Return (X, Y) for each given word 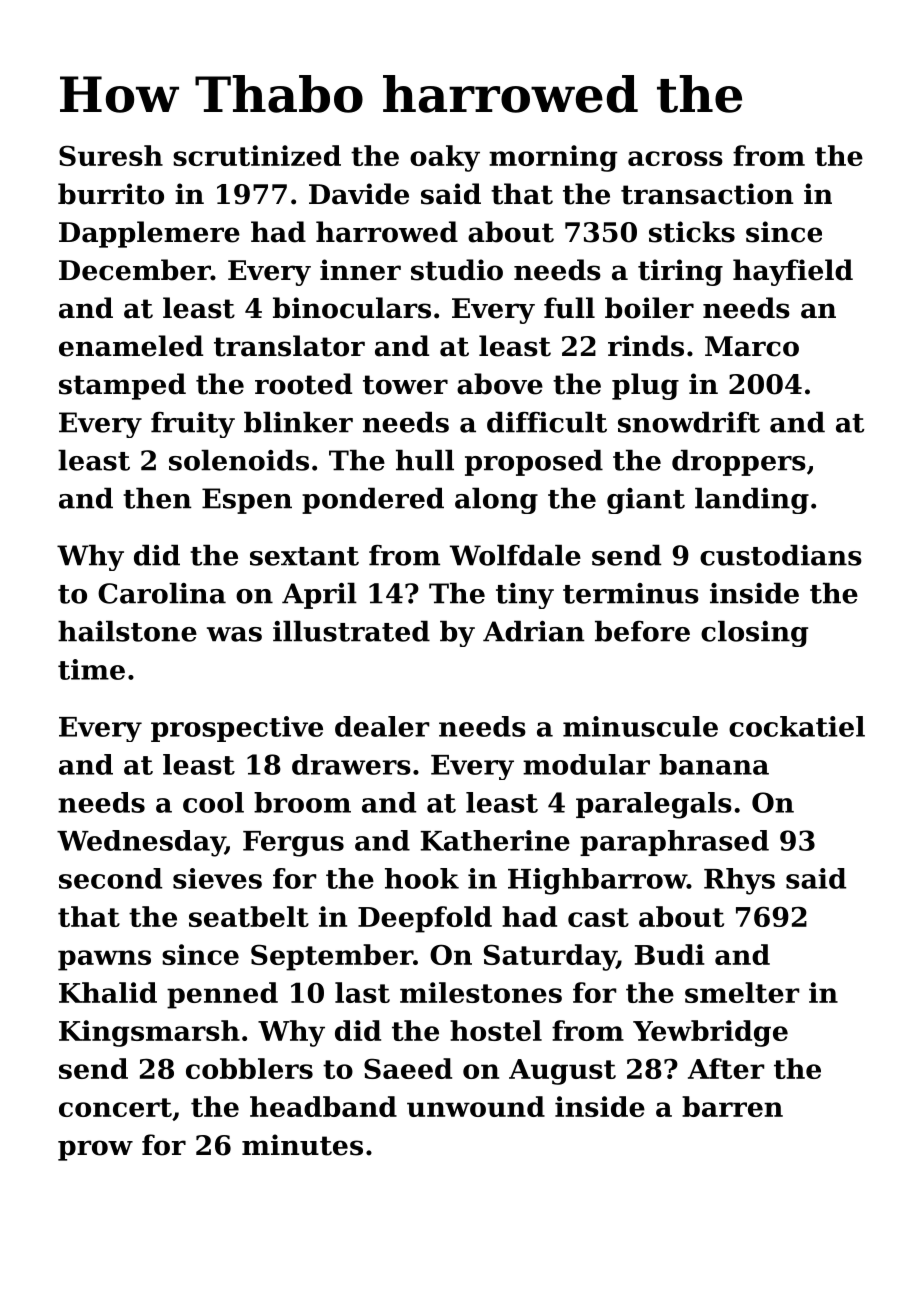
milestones (481, 992)
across (675, 158)
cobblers (249, 1068)
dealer (382, 726)
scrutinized (257, 155)
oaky (445, 158)
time (91, 669)
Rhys (739, 881)
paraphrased (674, 843)
